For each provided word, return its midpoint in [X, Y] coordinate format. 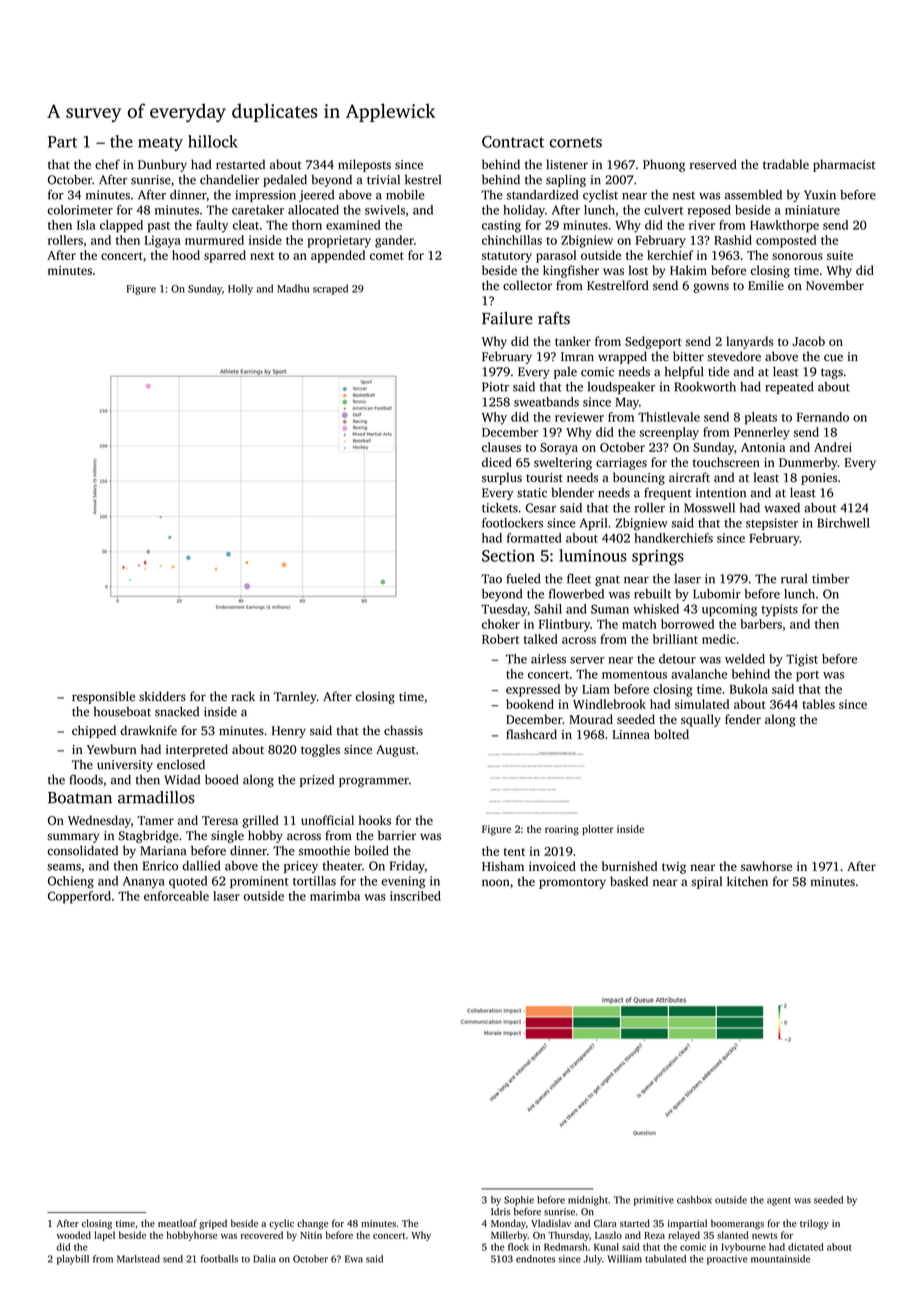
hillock [213, 141]
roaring [562, 830]
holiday [524, 211]
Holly [240, 289]
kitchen [747, 881]
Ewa [354, 1259]
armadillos [156, 797]
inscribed [415, 896]
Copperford [79, 897]
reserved [713, 164]
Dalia [264, 1259]
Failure [507, 318]
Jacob [808, 341]
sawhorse [766, 866]
